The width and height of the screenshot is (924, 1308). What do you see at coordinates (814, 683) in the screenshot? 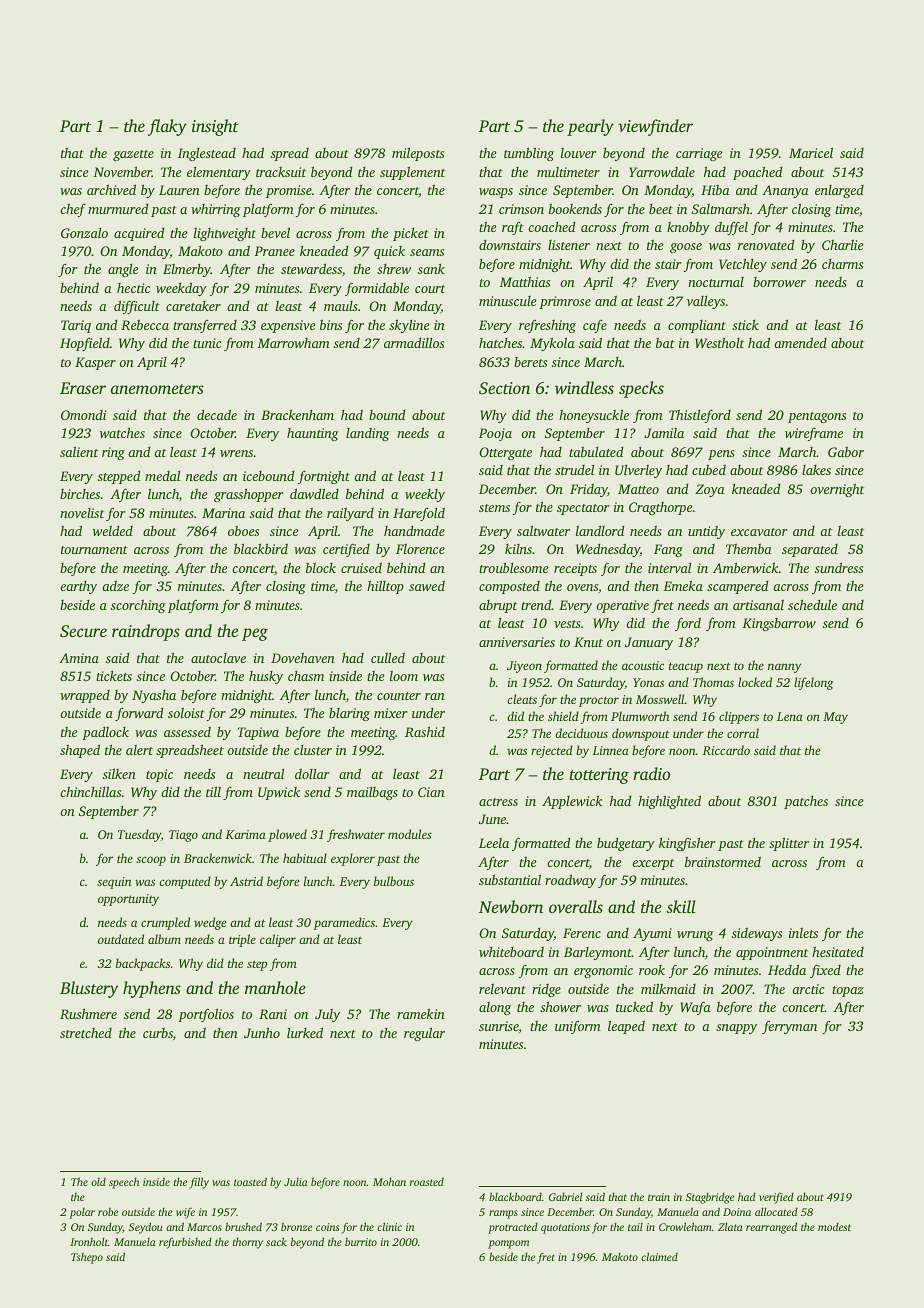
I see `lifelong` at bounding box center [814, 683].
